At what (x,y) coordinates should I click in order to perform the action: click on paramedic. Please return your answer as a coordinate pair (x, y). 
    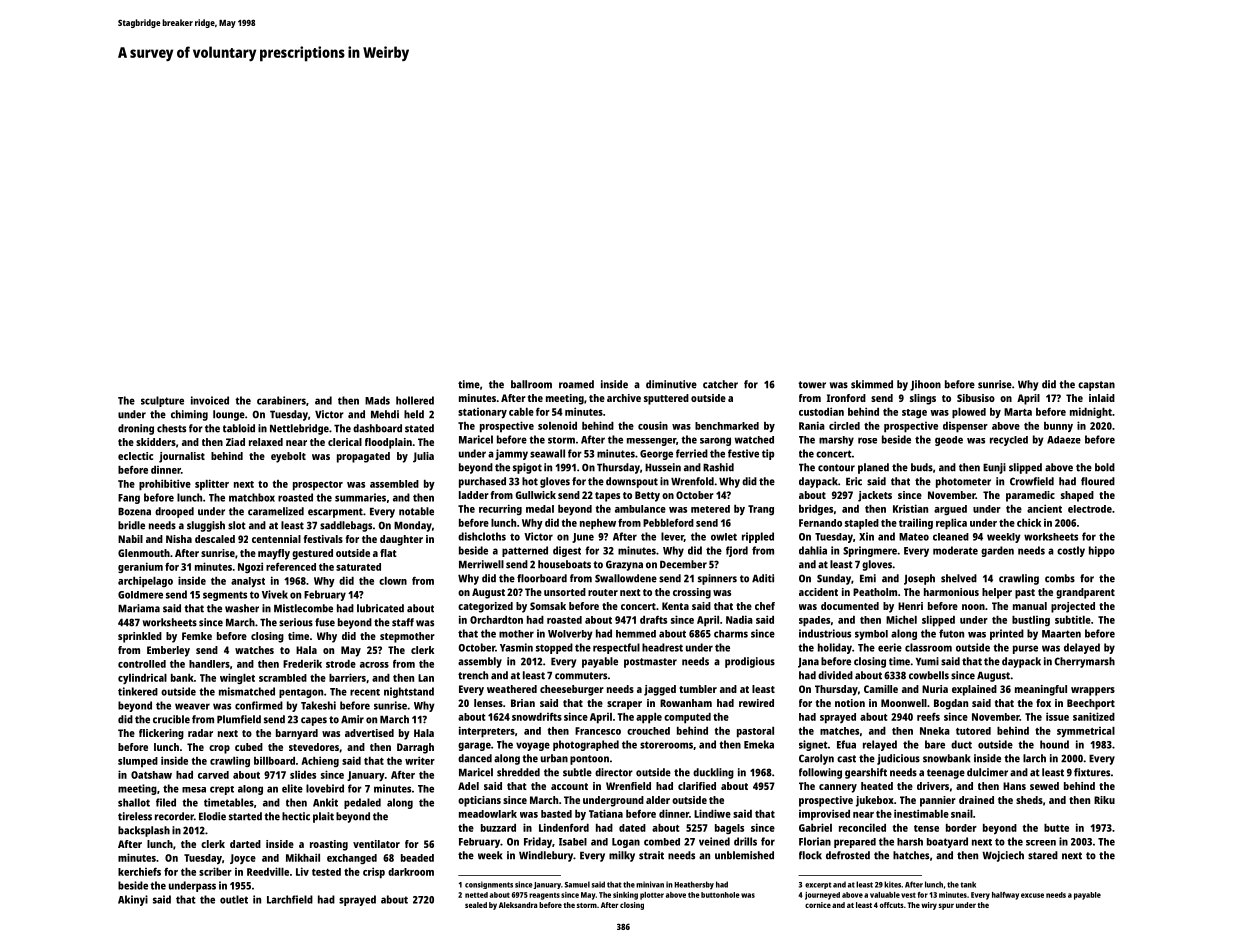
    Looking at the image, I should click on (1030, 496).
